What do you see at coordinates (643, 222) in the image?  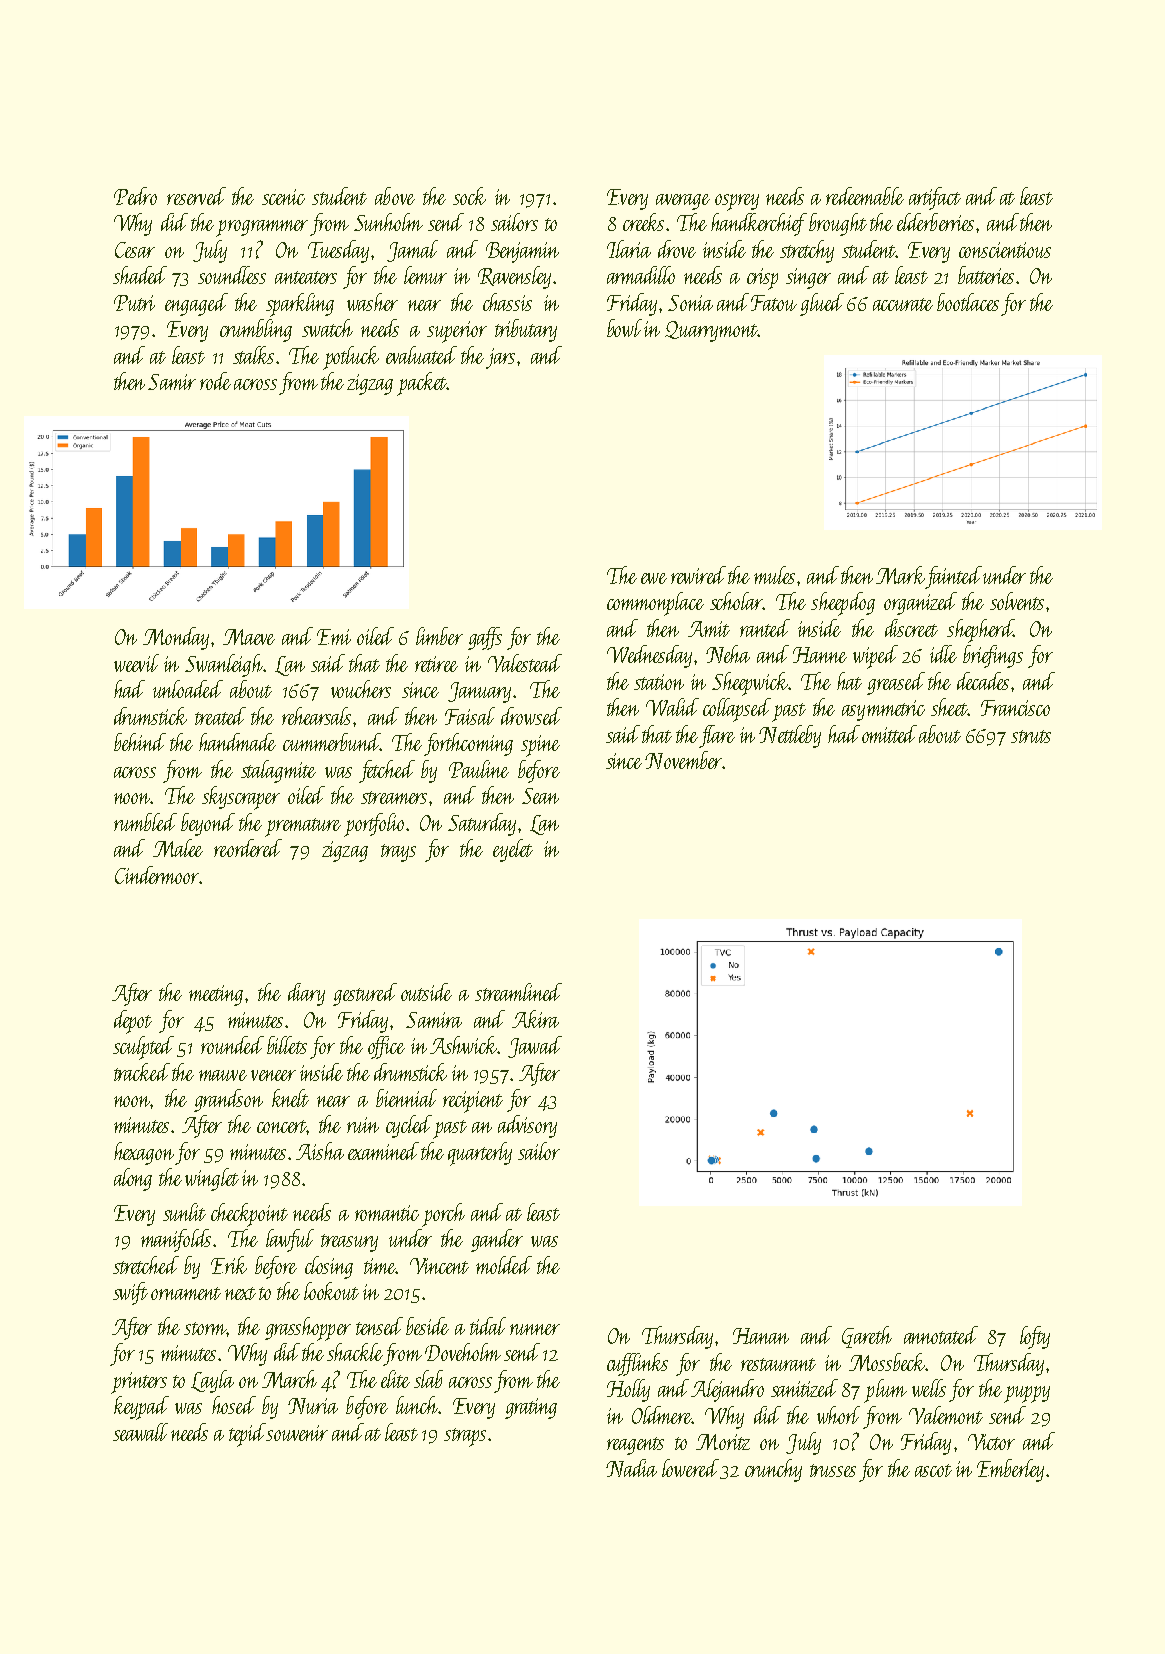 I see `creeks` at bounding box center [643, 222].
